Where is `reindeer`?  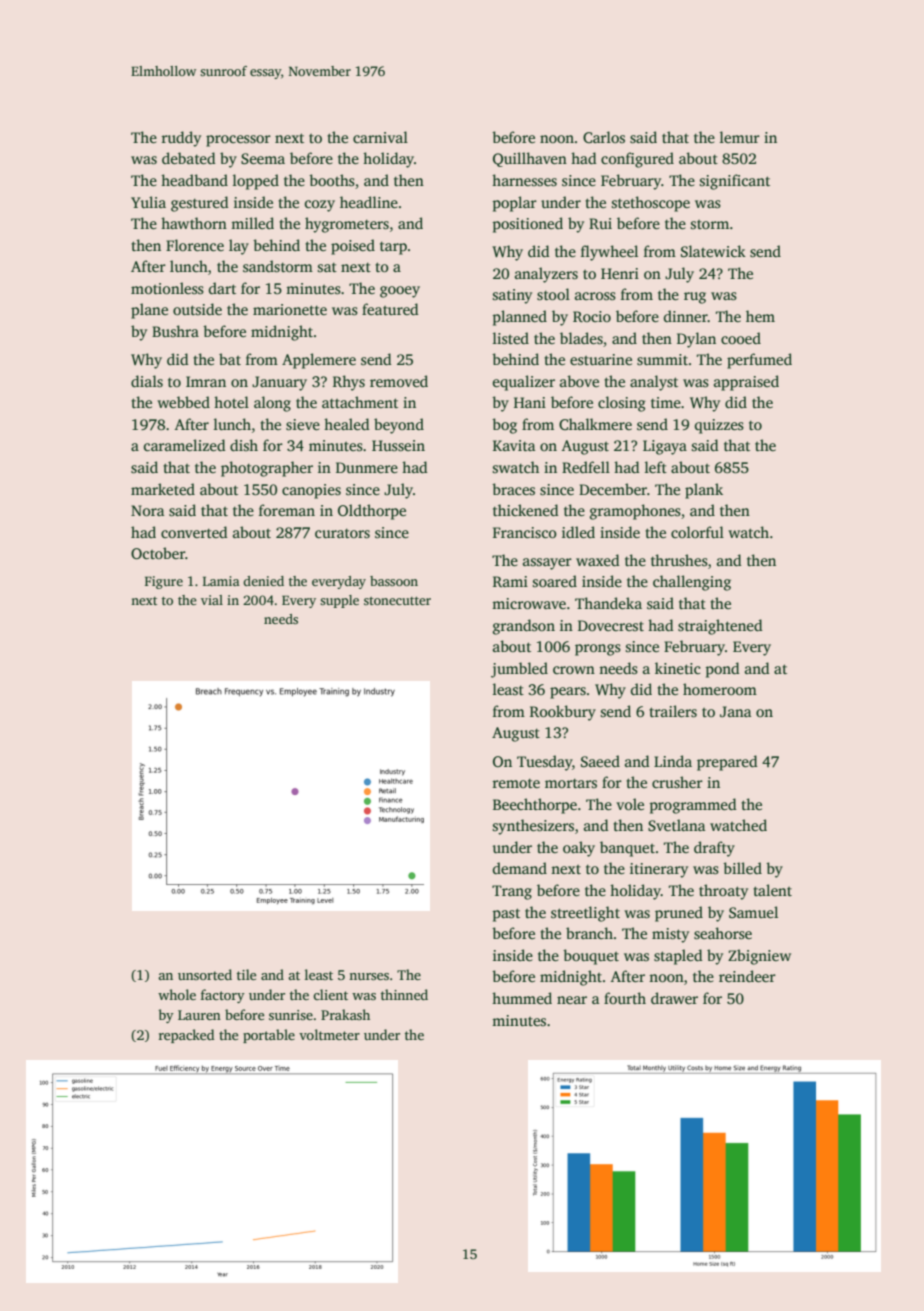 reindeer is located at coordinates (747, 976).
